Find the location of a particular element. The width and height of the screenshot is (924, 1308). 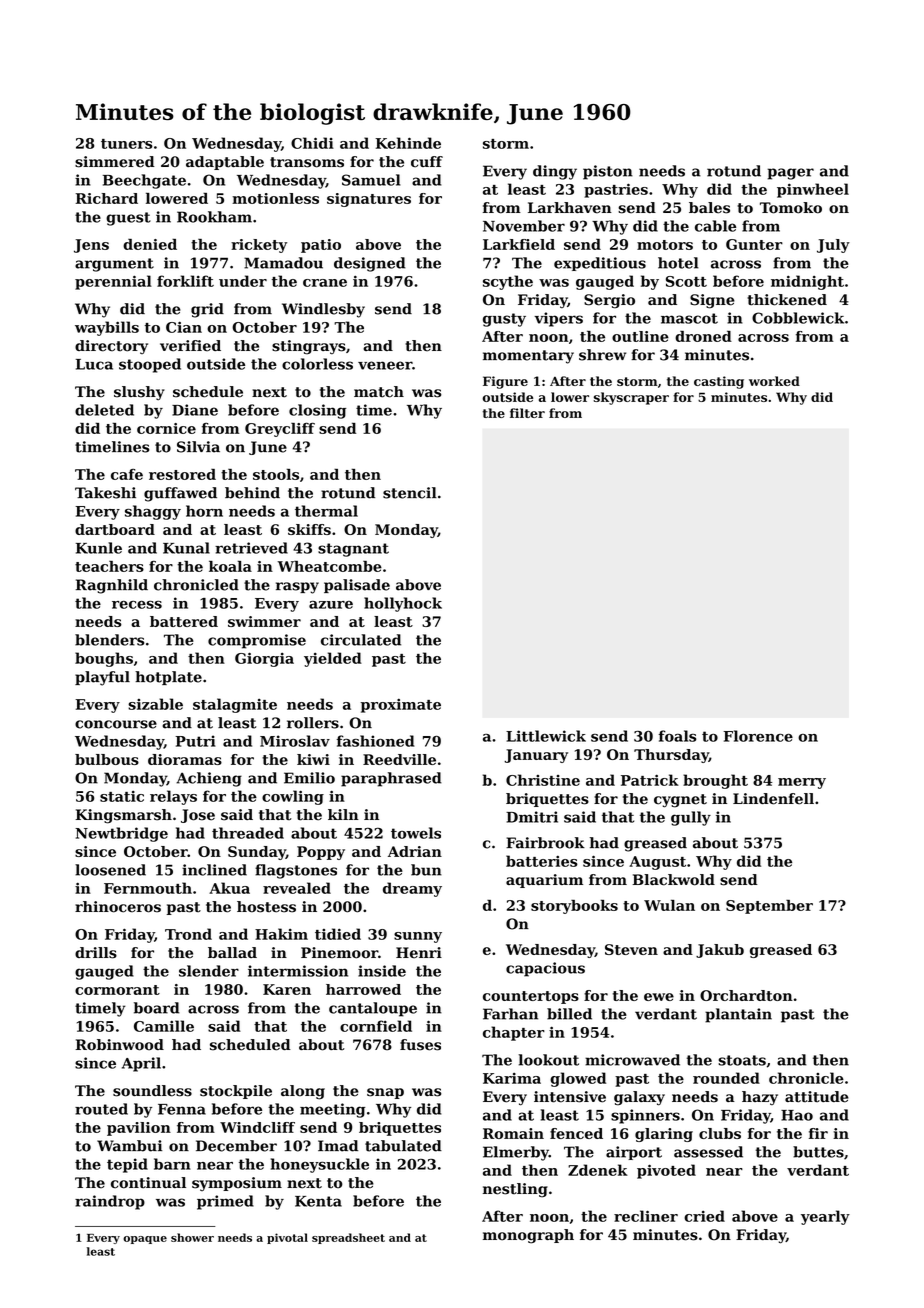

tuners is located at coordinates (127, 144).
